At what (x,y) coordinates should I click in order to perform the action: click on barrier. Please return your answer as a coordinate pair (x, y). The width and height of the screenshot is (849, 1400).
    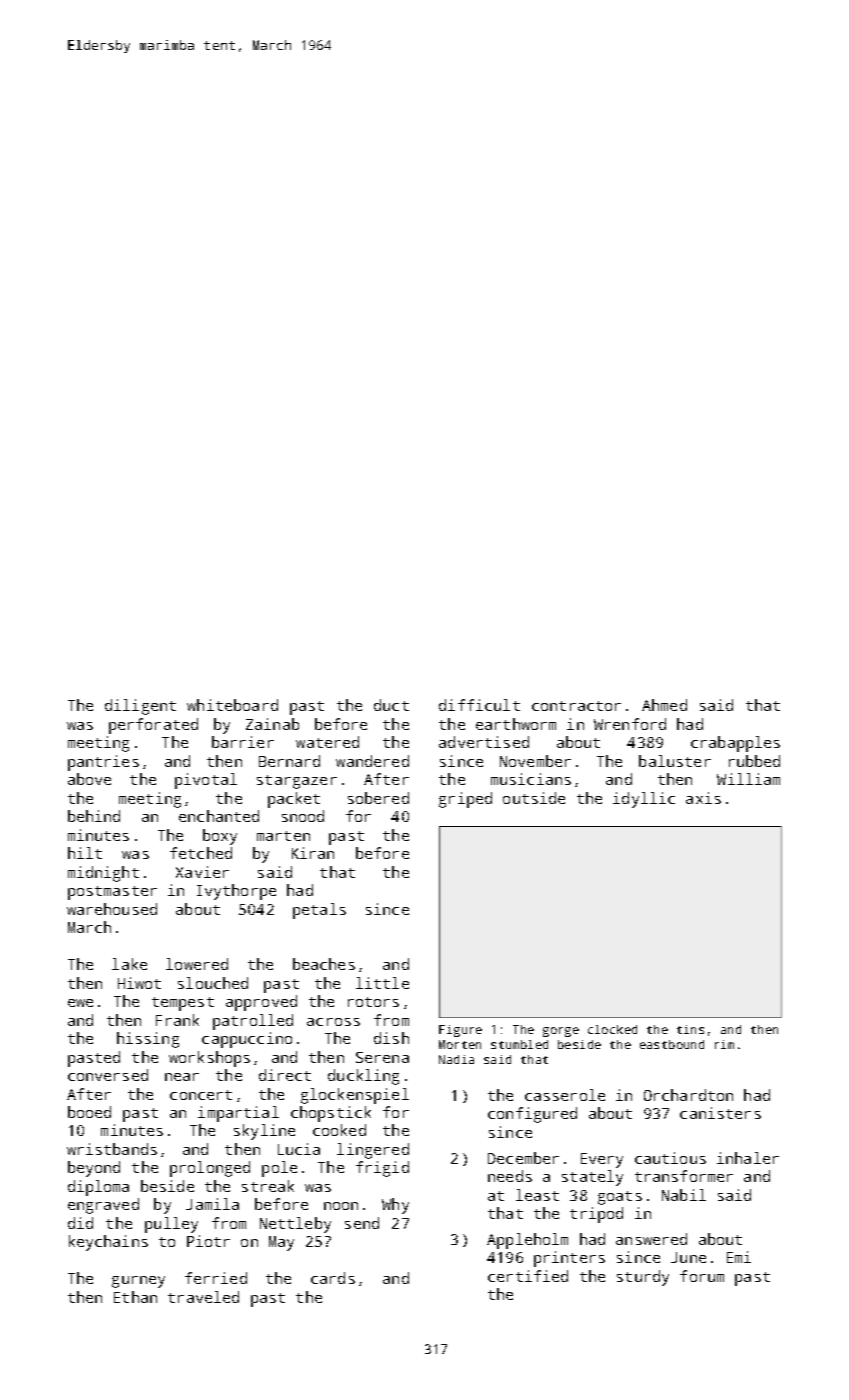
    Looking at the image, I should click on (243, 742).
